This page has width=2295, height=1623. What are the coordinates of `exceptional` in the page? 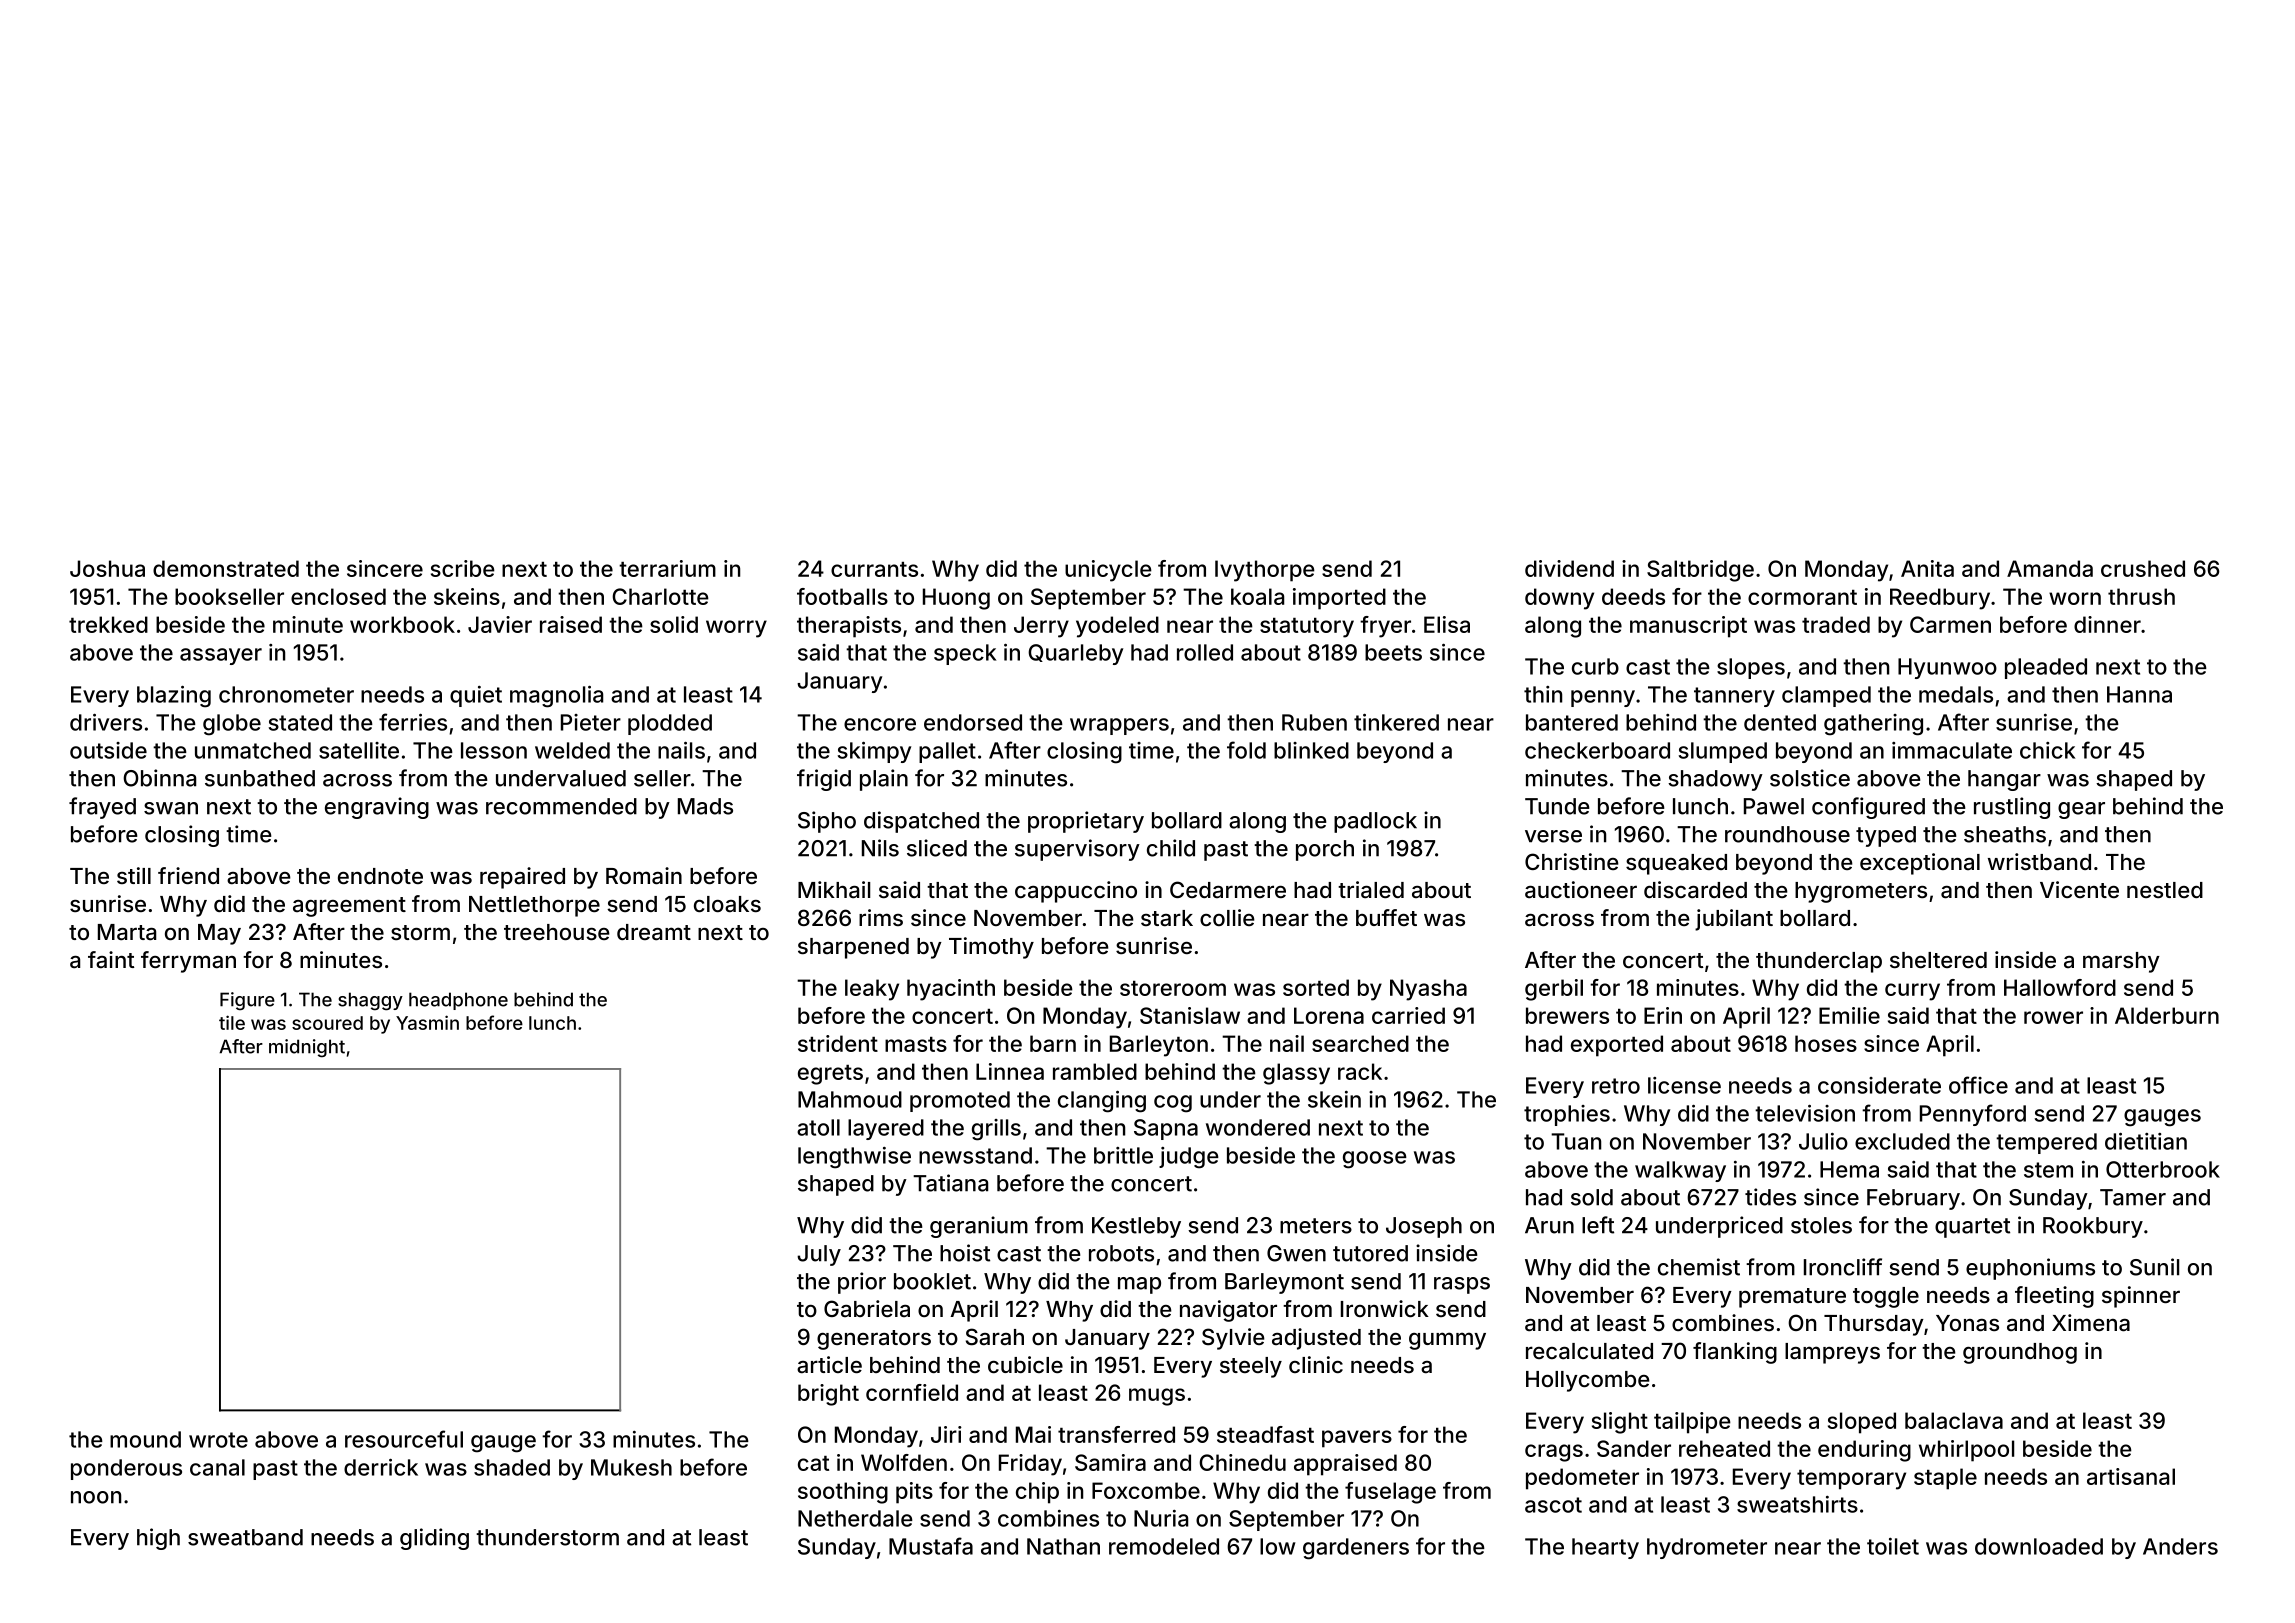 It's located at (1920, 864).
